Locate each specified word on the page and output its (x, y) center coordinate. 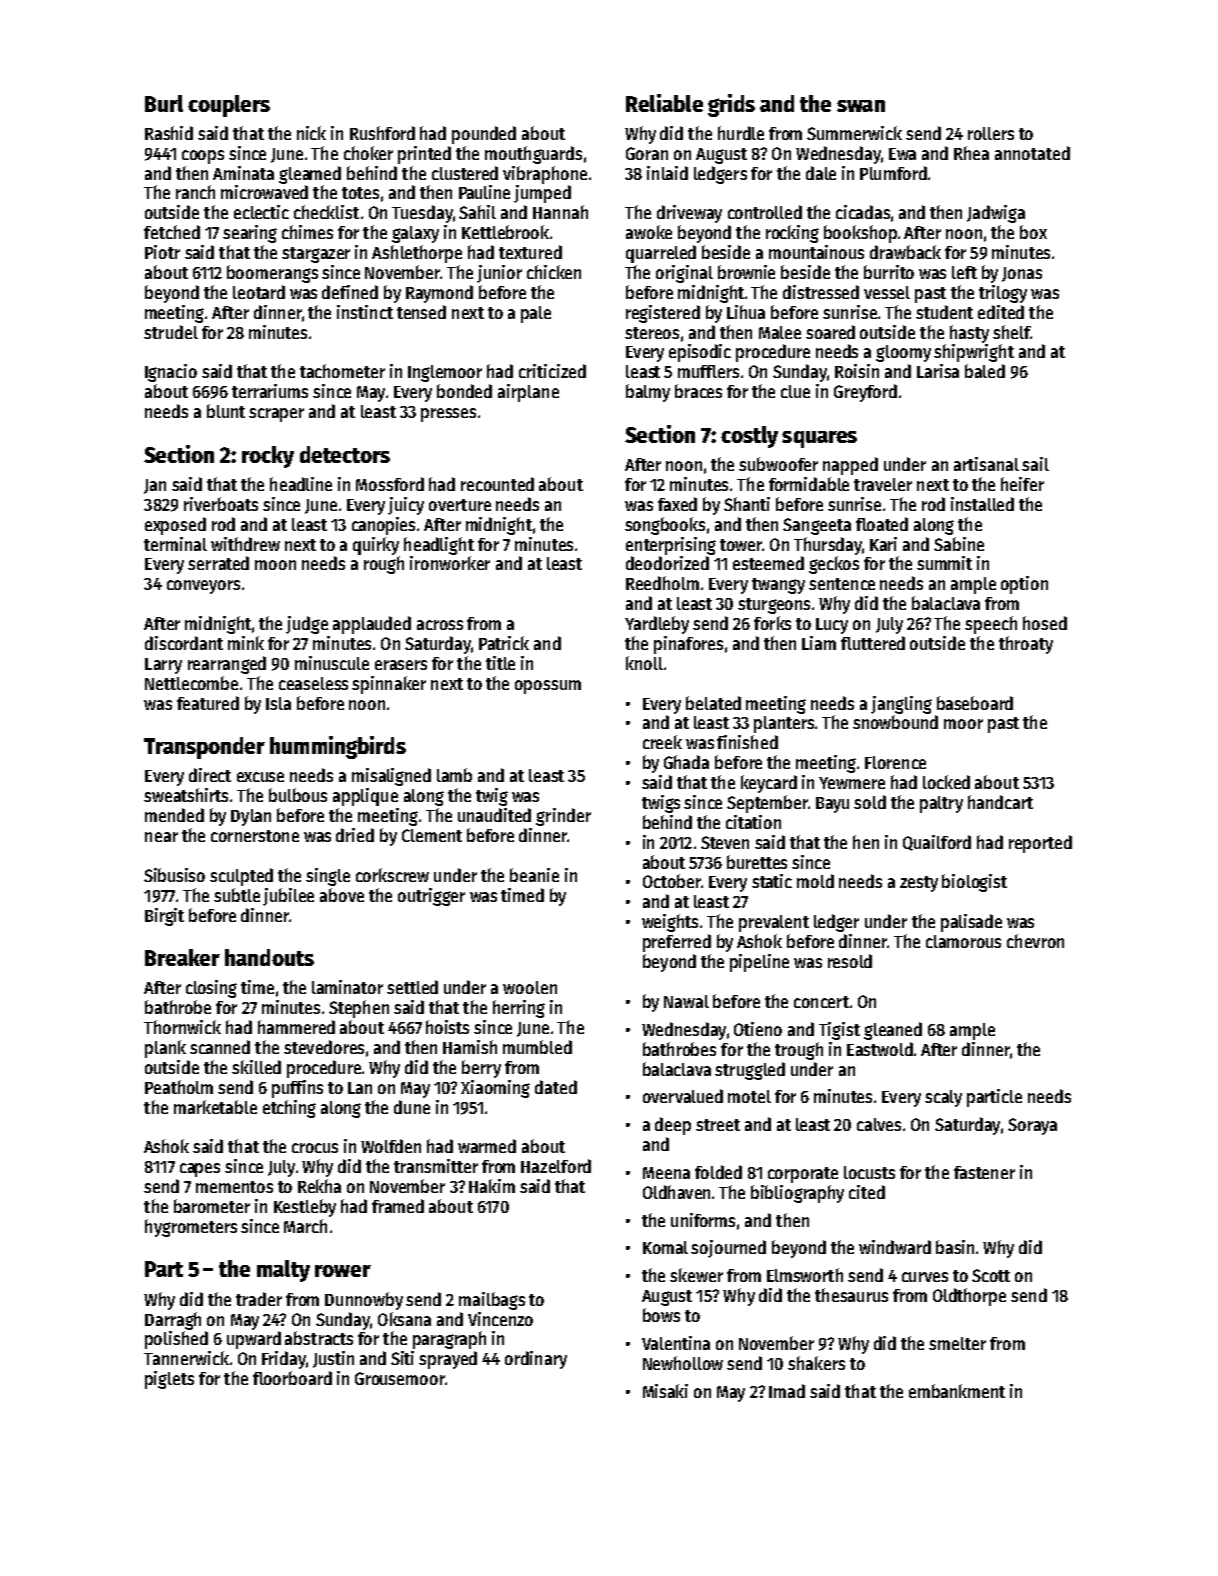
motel (749, 1096)
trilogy (1003, 294)
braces (698, 391)
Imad (787, 1391)
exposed (175, 526)
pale (536, 314)
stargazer (316, 255)
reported (1040, 844)
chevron (1035, 941)
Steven (725, 842)
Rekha (319, 1186)
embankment (957, 1391)
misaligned (391, 777)
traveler (883, 484)
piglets (169, 1380)
